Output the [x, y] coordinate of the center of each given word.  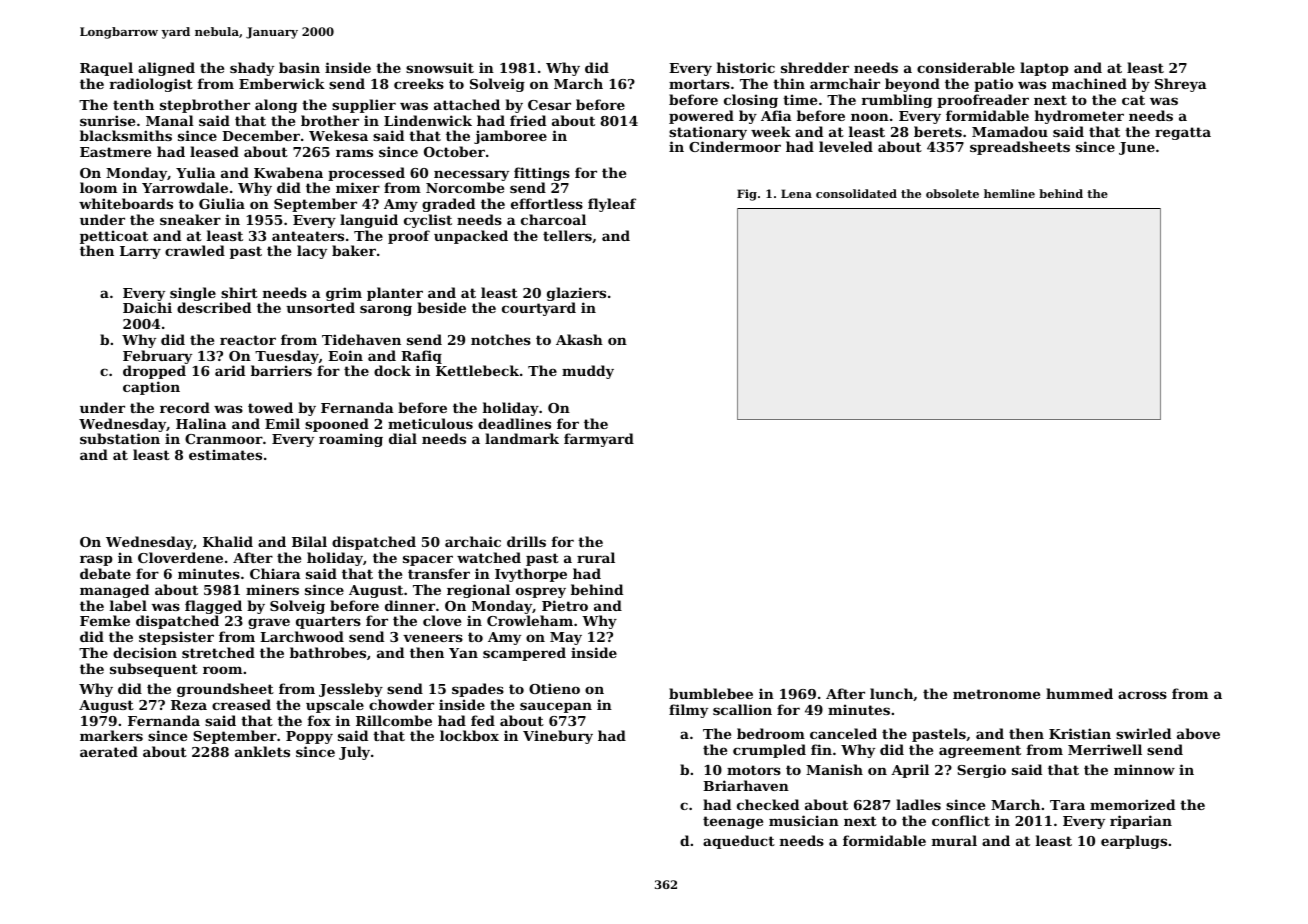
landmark [522, 438]
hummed [1079, 693]
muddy [588, 372]
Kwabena [288, 172]
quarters [328, 622]
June [1137, 148]
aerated [109, 751]
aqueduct [739, 842]
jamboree [510, 137]
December [261, 135]
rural [596, 557]
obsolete [952, 193]
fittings [542, 174]
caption [151, 388]
